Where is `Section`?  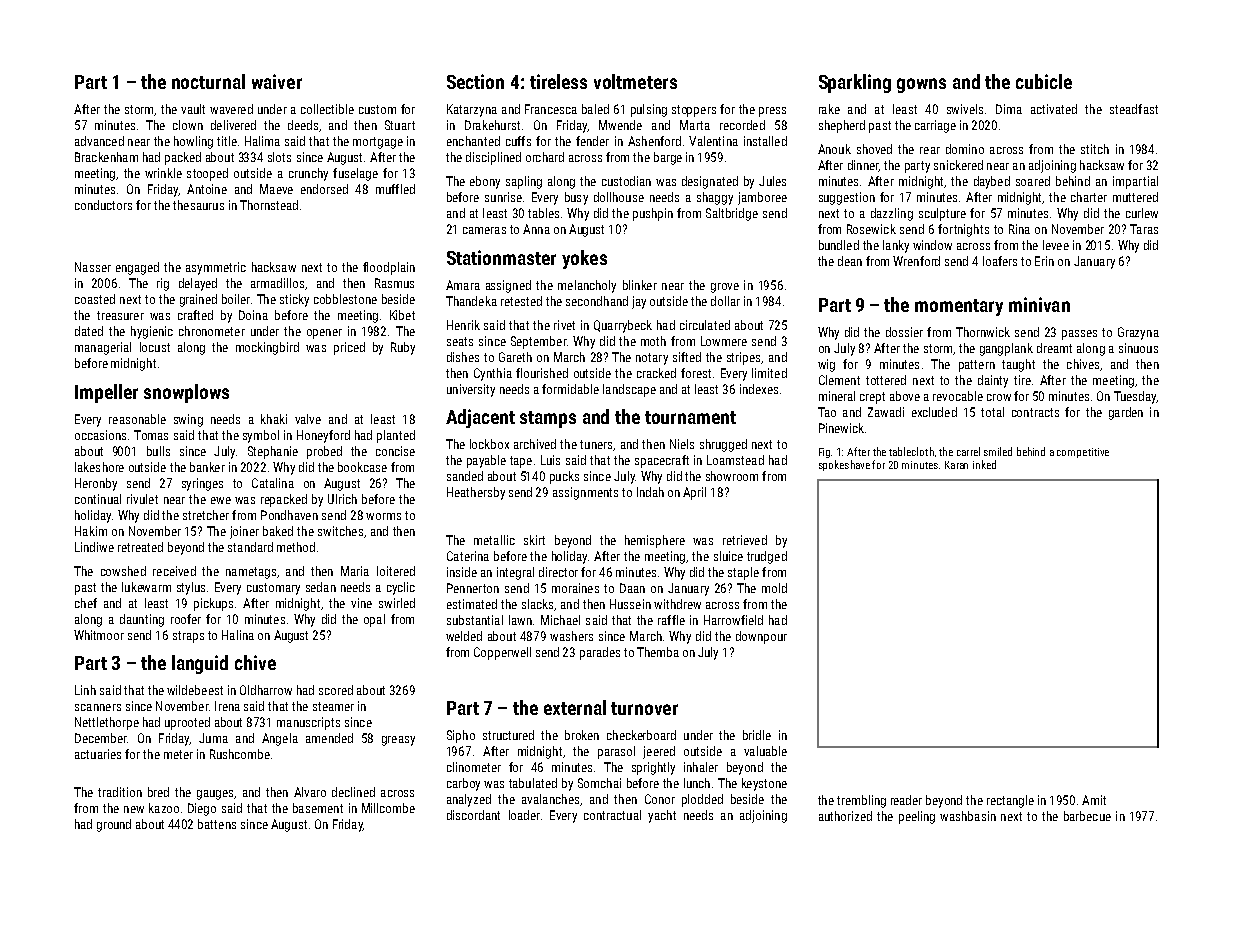
Section is located at coordinates (475, 81).
